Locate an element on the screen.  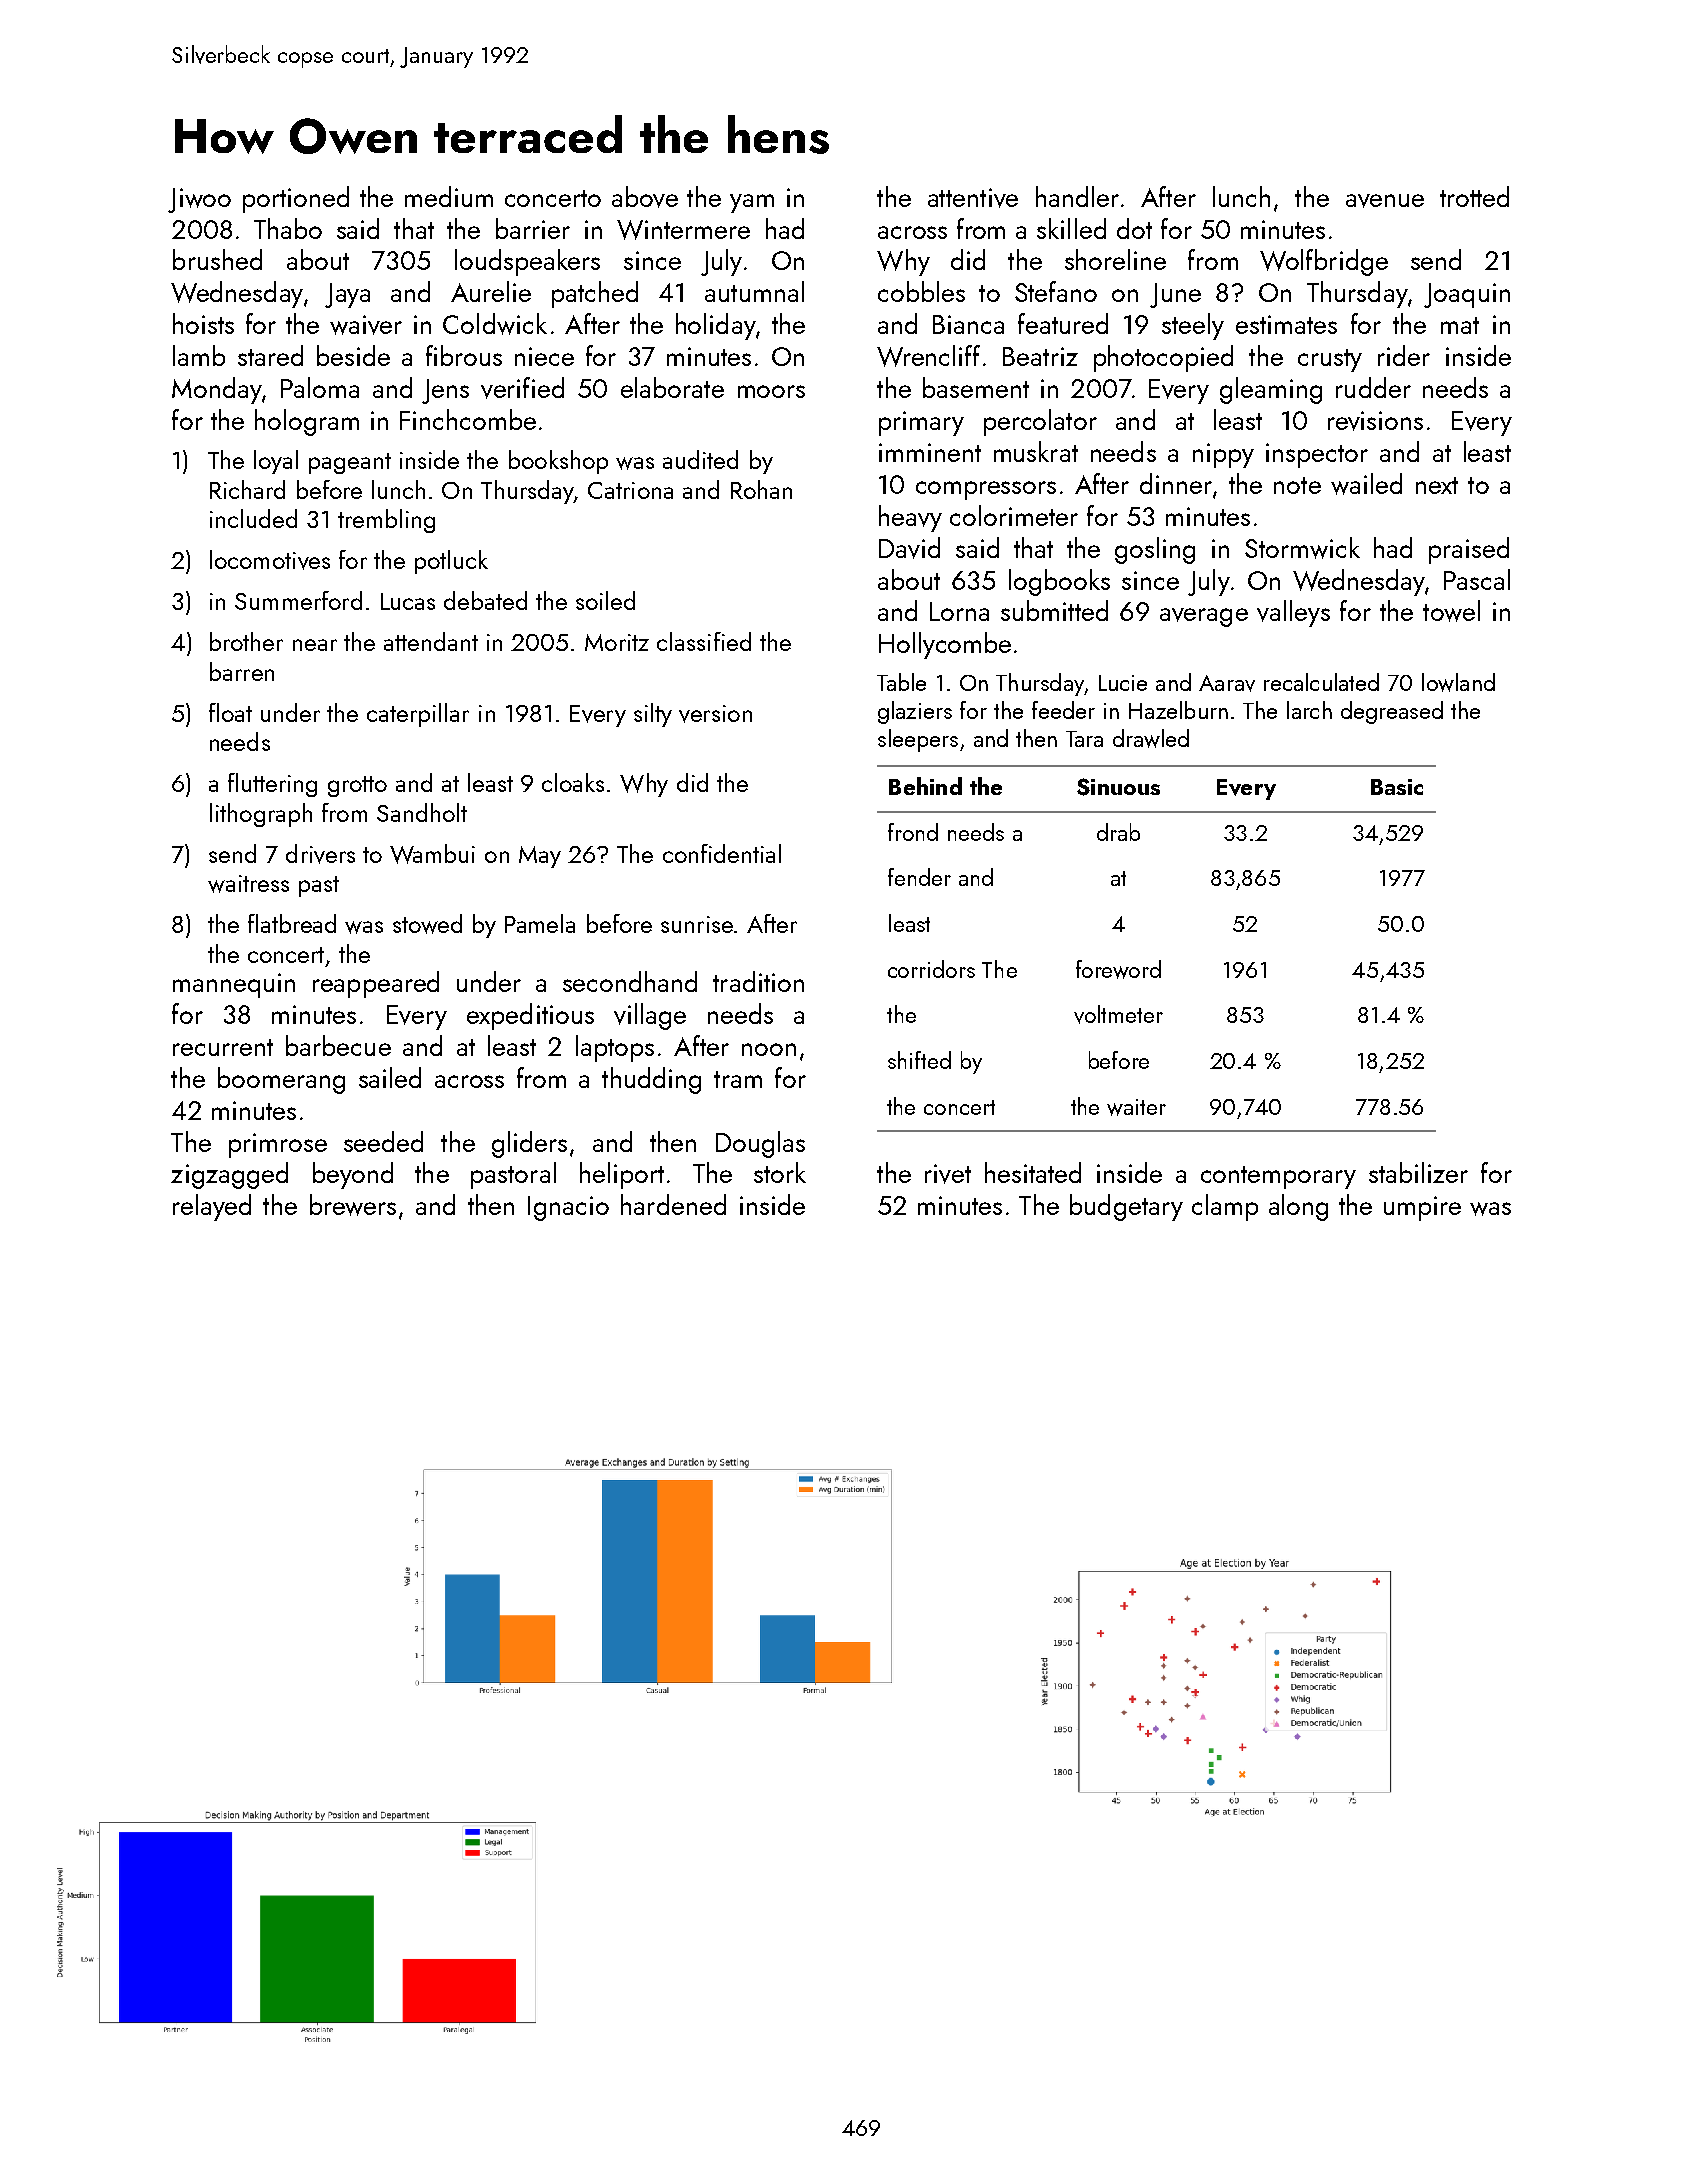
stared is located at coordinates (270, 355).
